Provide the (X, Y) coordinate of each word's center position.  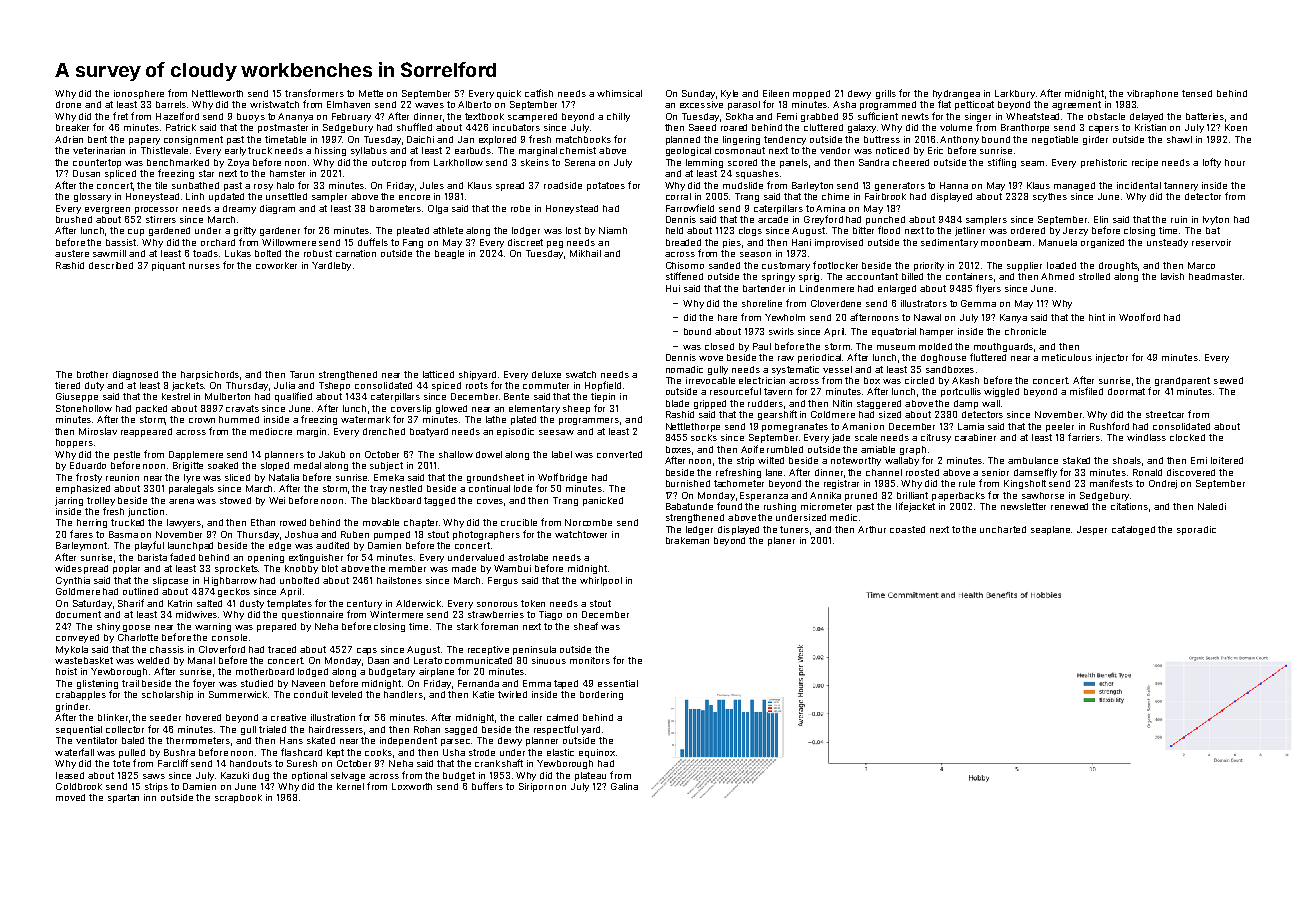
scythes (1050, 197)
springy (778, 277)
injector (1112, 358)
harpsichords (210, 375)
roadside (563, 185)
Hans (291, 740)
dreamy (239, 209)
